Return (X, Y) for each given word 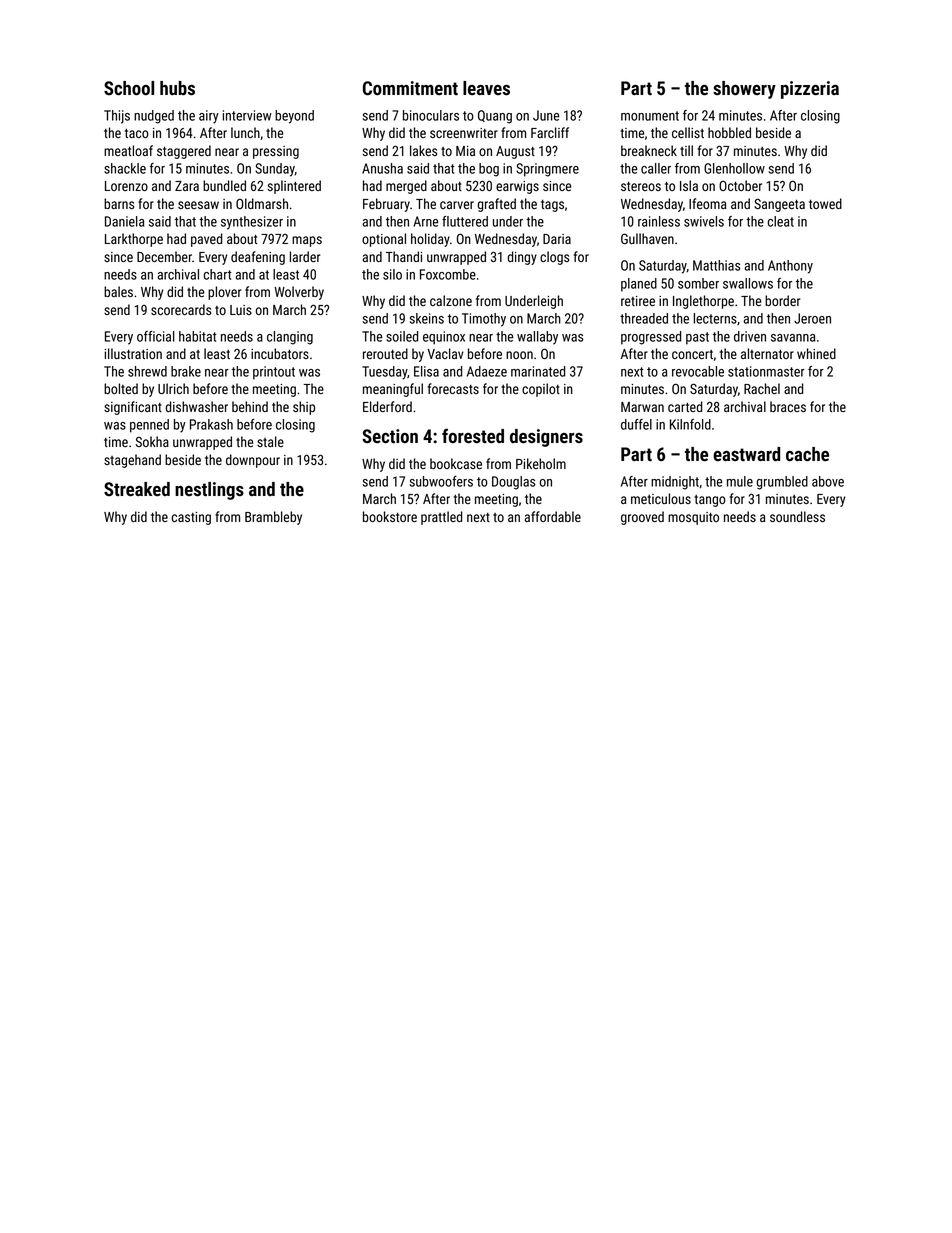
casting (191, 518)
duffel (636, 424)
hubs (177, 88)
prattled (441, 518)
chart (218, 274)
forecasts (453, 388)
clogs (554, 258)
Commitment (410, 88)
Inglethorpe (703, 302)
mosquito (693, 518)
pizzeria (810, 90)
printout (274, 373)
